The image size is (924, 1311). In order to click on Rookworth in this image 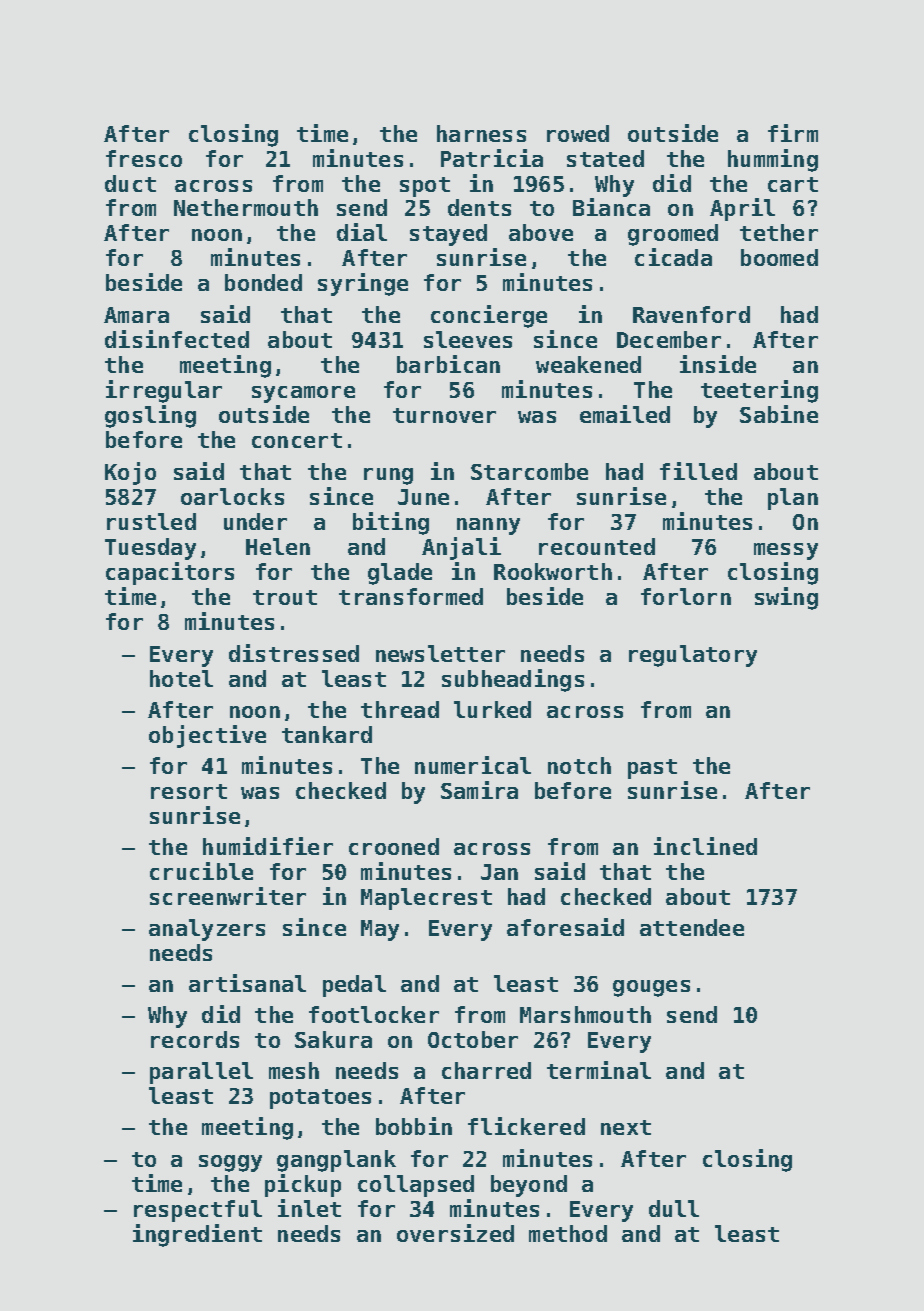, I will do `click(553, 571)`.
